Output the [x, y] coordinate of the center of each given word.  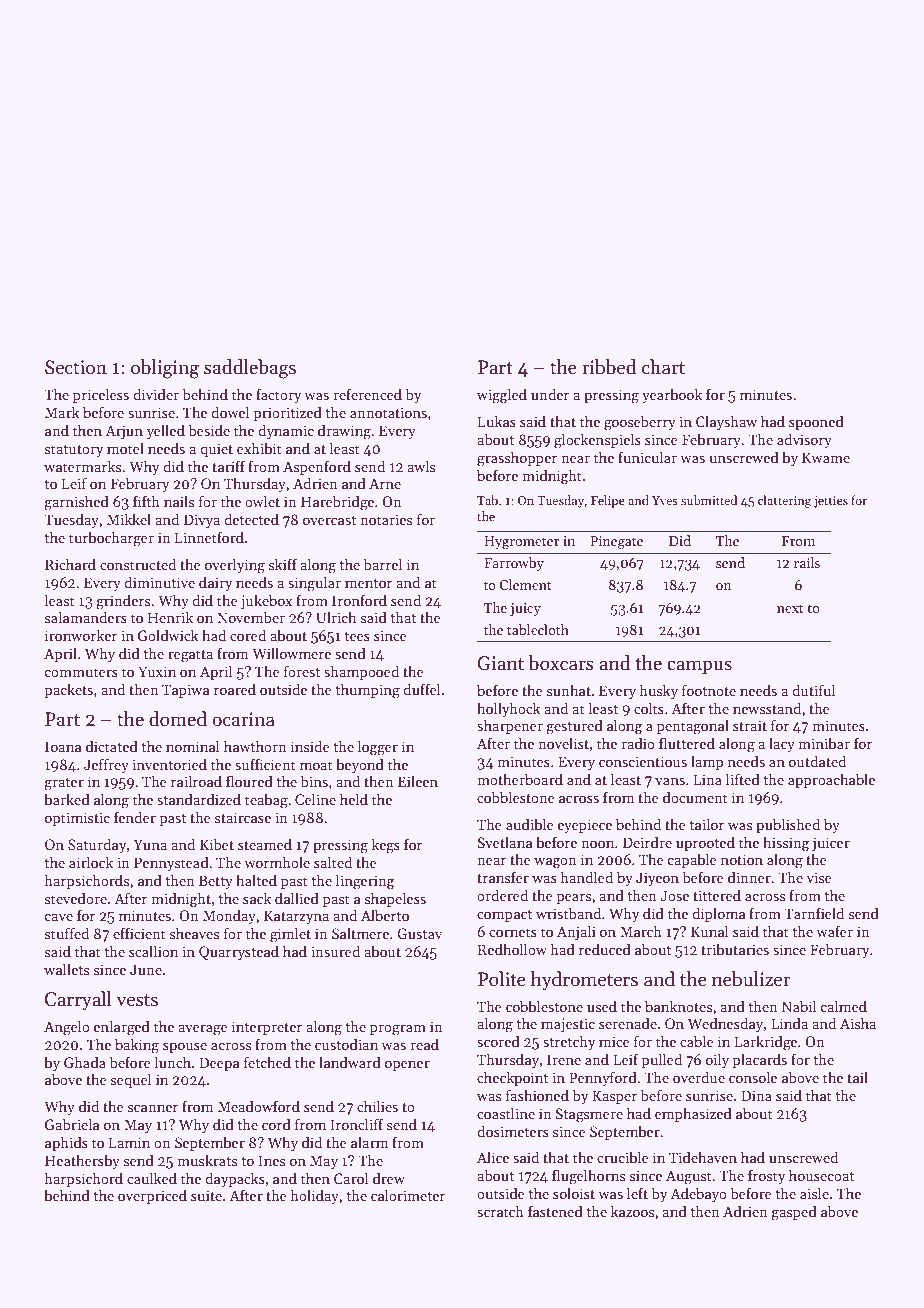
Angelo [67, 1028]
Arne [385, 483]
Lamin [129, 1142]
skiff [283, 564]
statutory [74, 451]
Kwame [826, 457]
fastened [555, 1211]
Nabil [799, 1006]
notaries [386, 519]
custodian [346, 1044]
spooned [816, 422]
